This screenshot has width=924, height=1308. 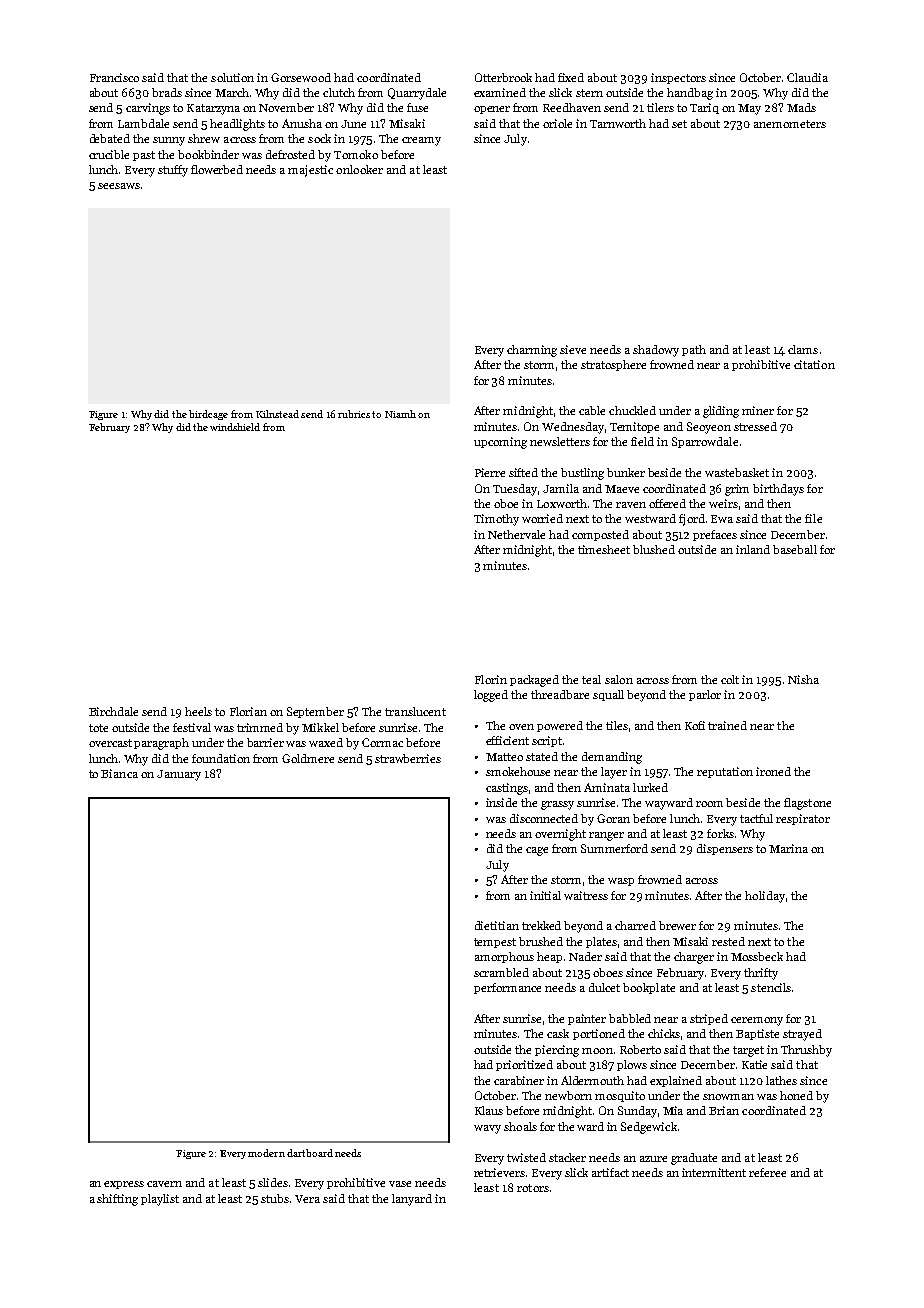 I want to click on Birchdale, so click(x=113, y=711).
